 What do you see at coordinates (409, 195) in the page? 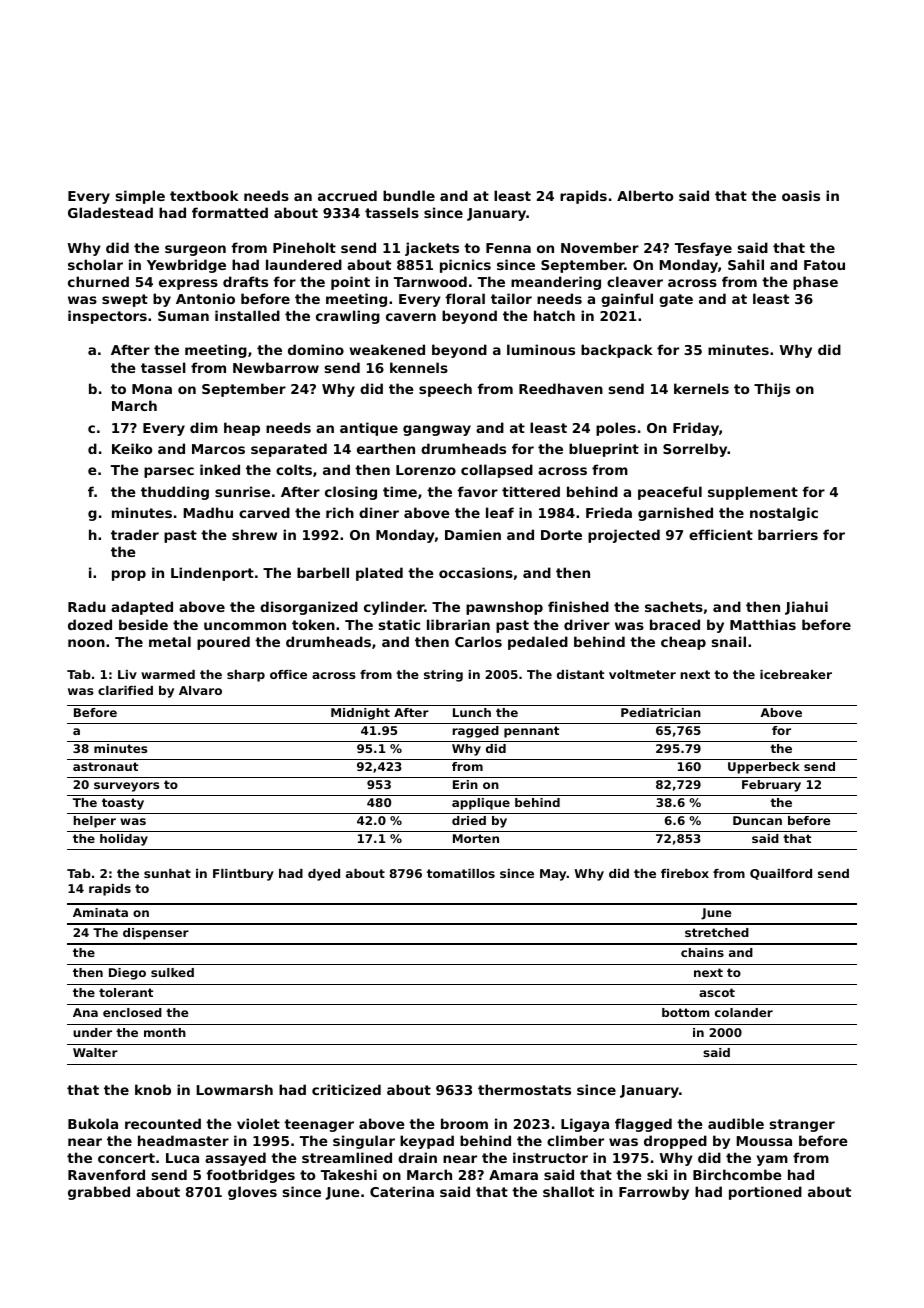
I see `bundle` at bounding box center [409, 195].
